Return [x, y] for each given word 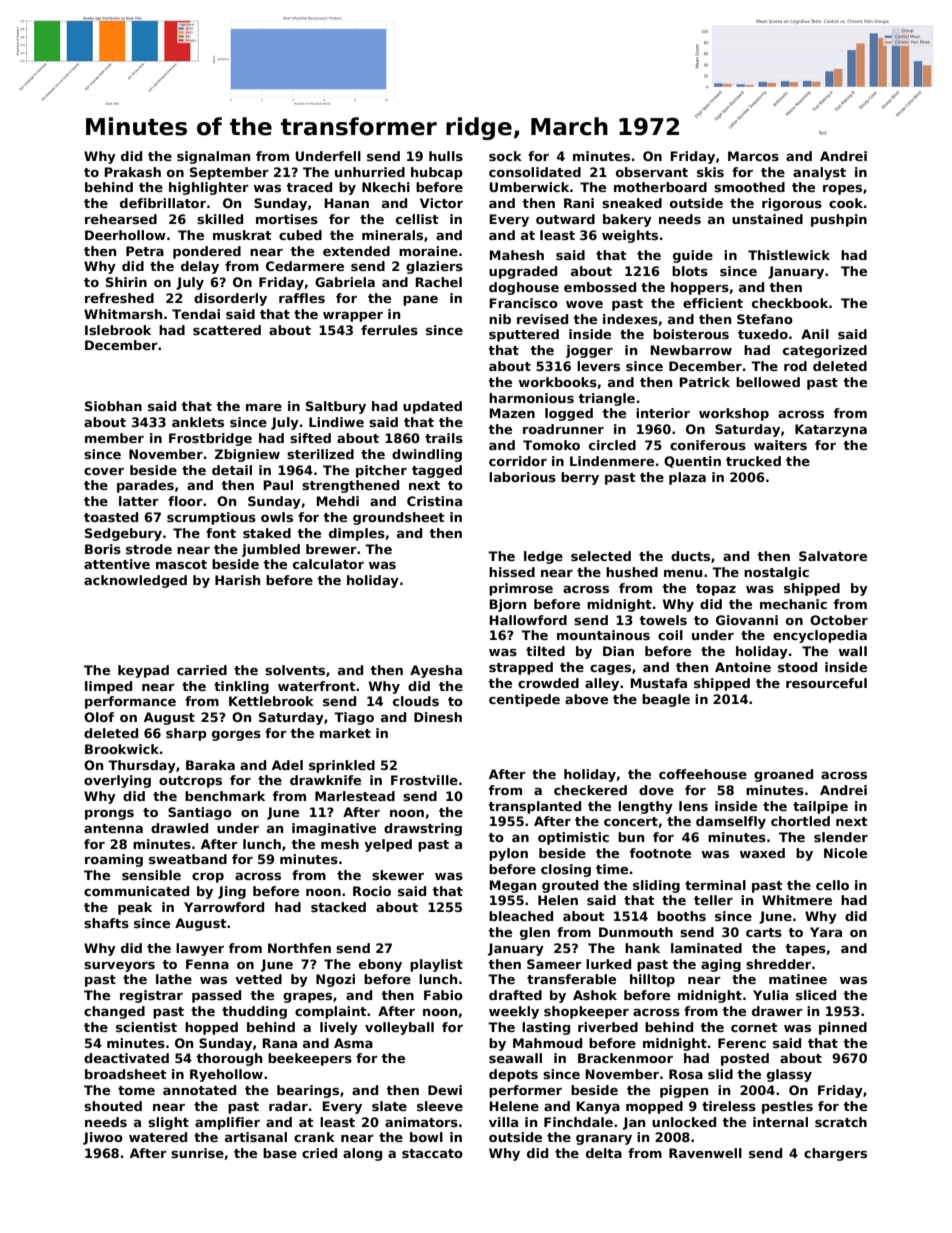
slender [841, 837]
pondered [207, 252]
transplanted [534, 807]
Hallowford [528, 620]
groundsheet [399, 518]
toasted [111, 517]
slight [168, 1123]
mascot [181, 564]
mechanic [793, 604]
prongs [109, 815]
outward [565, 219]
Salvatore [833, 556]
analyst [819, 173]
